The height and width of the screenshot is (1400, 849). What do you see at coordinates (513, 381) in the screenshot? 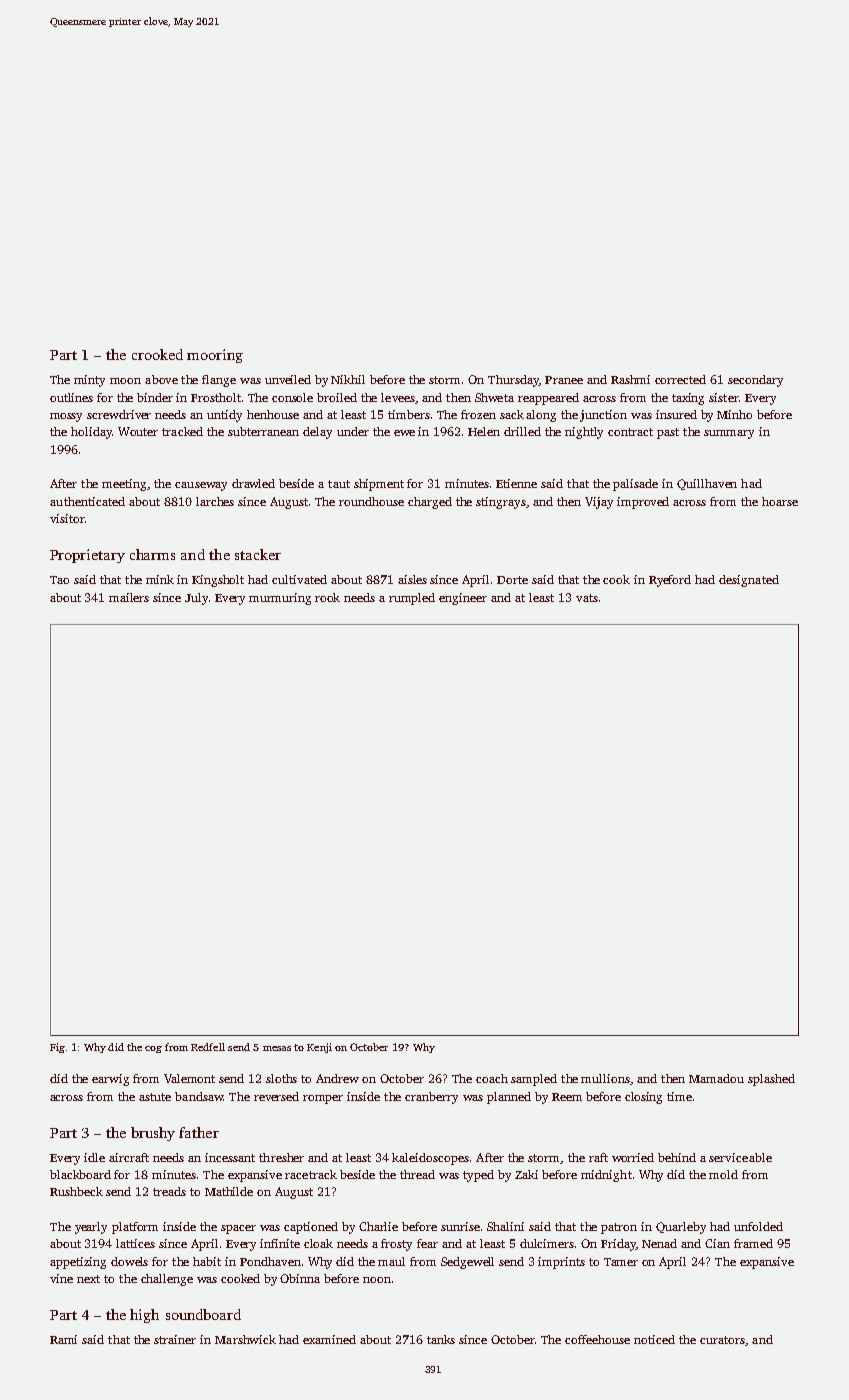
I see `Thursday` at bounding box center [513, 381].
